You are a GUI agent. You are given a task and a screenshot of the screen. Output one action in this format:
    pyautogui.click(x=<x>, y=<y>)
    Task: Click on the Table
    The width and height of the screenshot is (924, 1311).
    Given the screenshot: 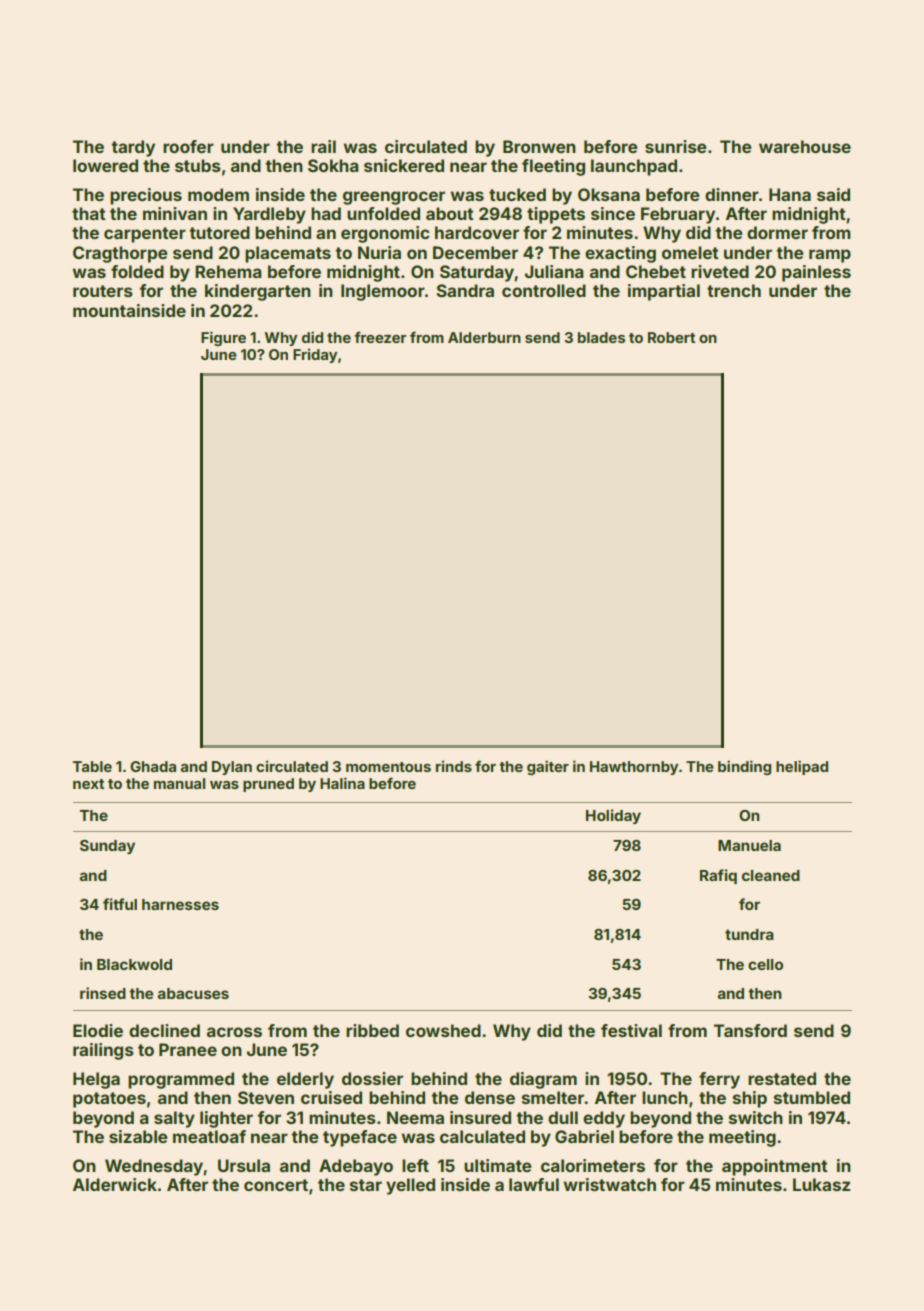 What is the action you would take?
    pyautogui.click(x=92, y=766)
